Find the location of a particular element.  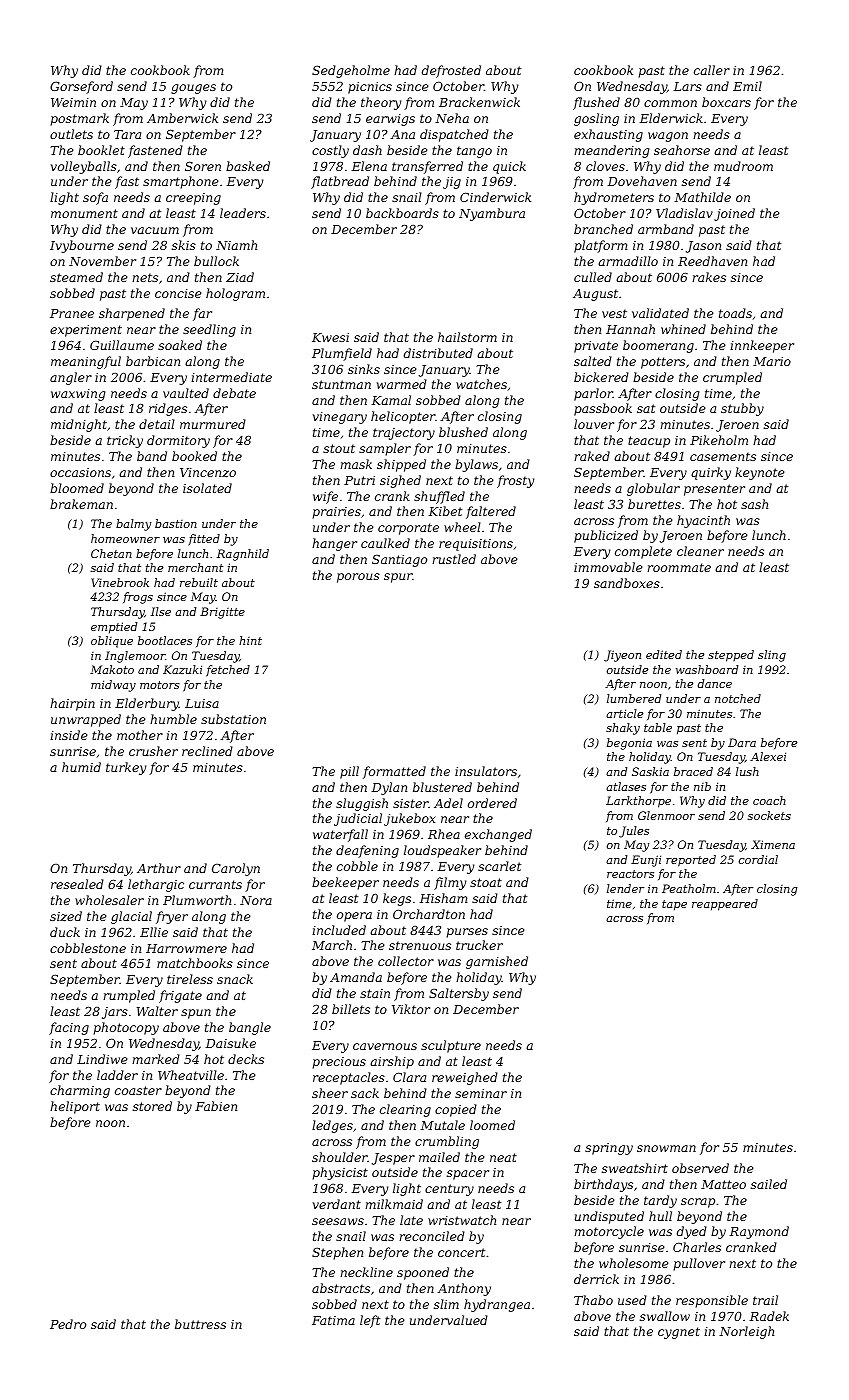

Putri is located at coordinates (359, 480).
